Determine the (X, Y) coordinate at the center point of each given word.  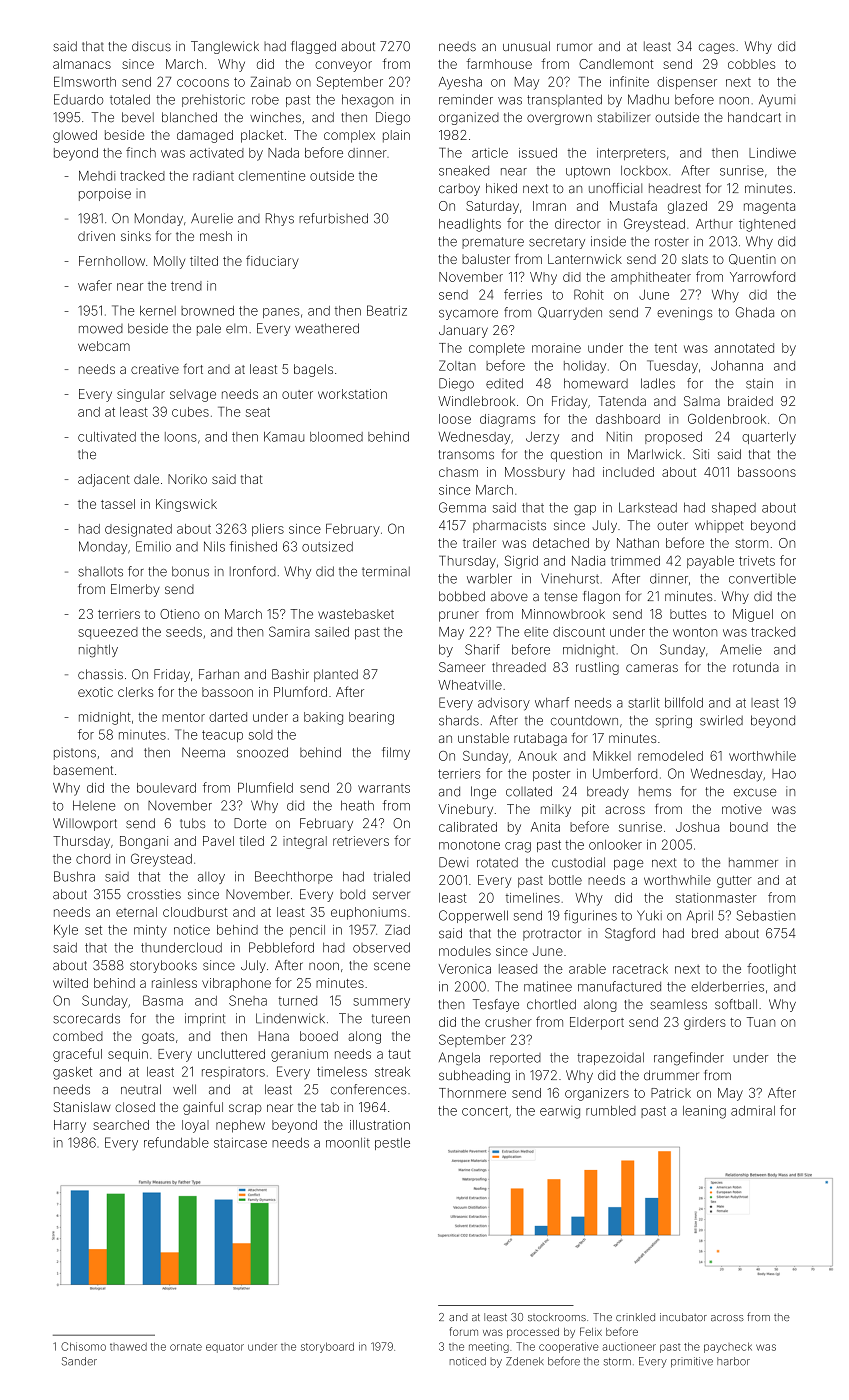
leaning (704, 1112)
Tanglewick (225, 47)
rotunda (756, 667)
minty (150, 931)
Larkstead (648, 507)
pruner (459, 616)
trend (186, 286)
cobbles (751, 64)
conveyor (343, 66)
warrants (384, 788)
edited (504, 383)
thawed (128, 1347)
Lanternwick (585, 259)
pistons (75, 753)
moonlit (348, 1143)
